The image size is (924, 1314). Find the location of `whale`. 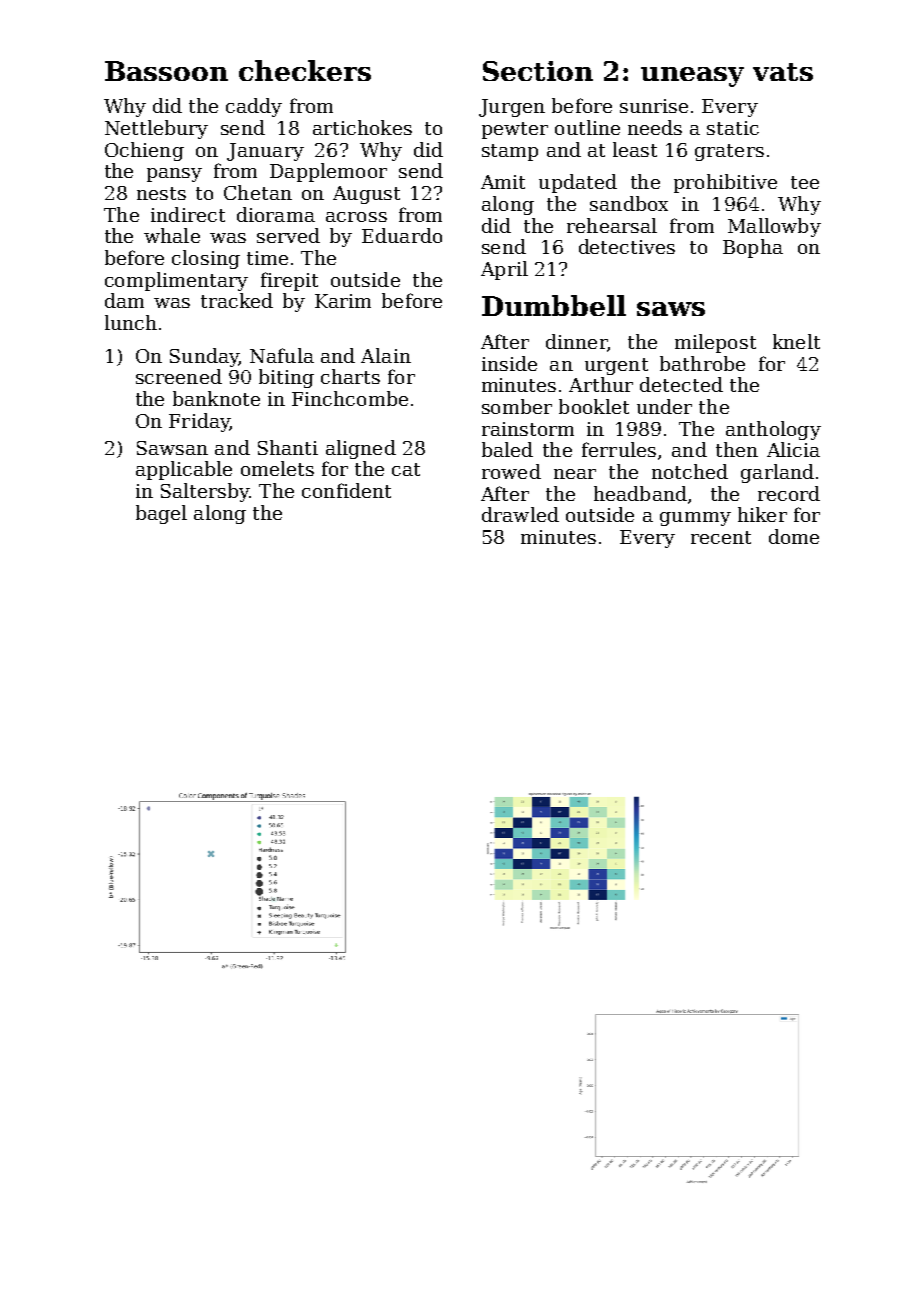

whale is located at coordinates (172, 235).
